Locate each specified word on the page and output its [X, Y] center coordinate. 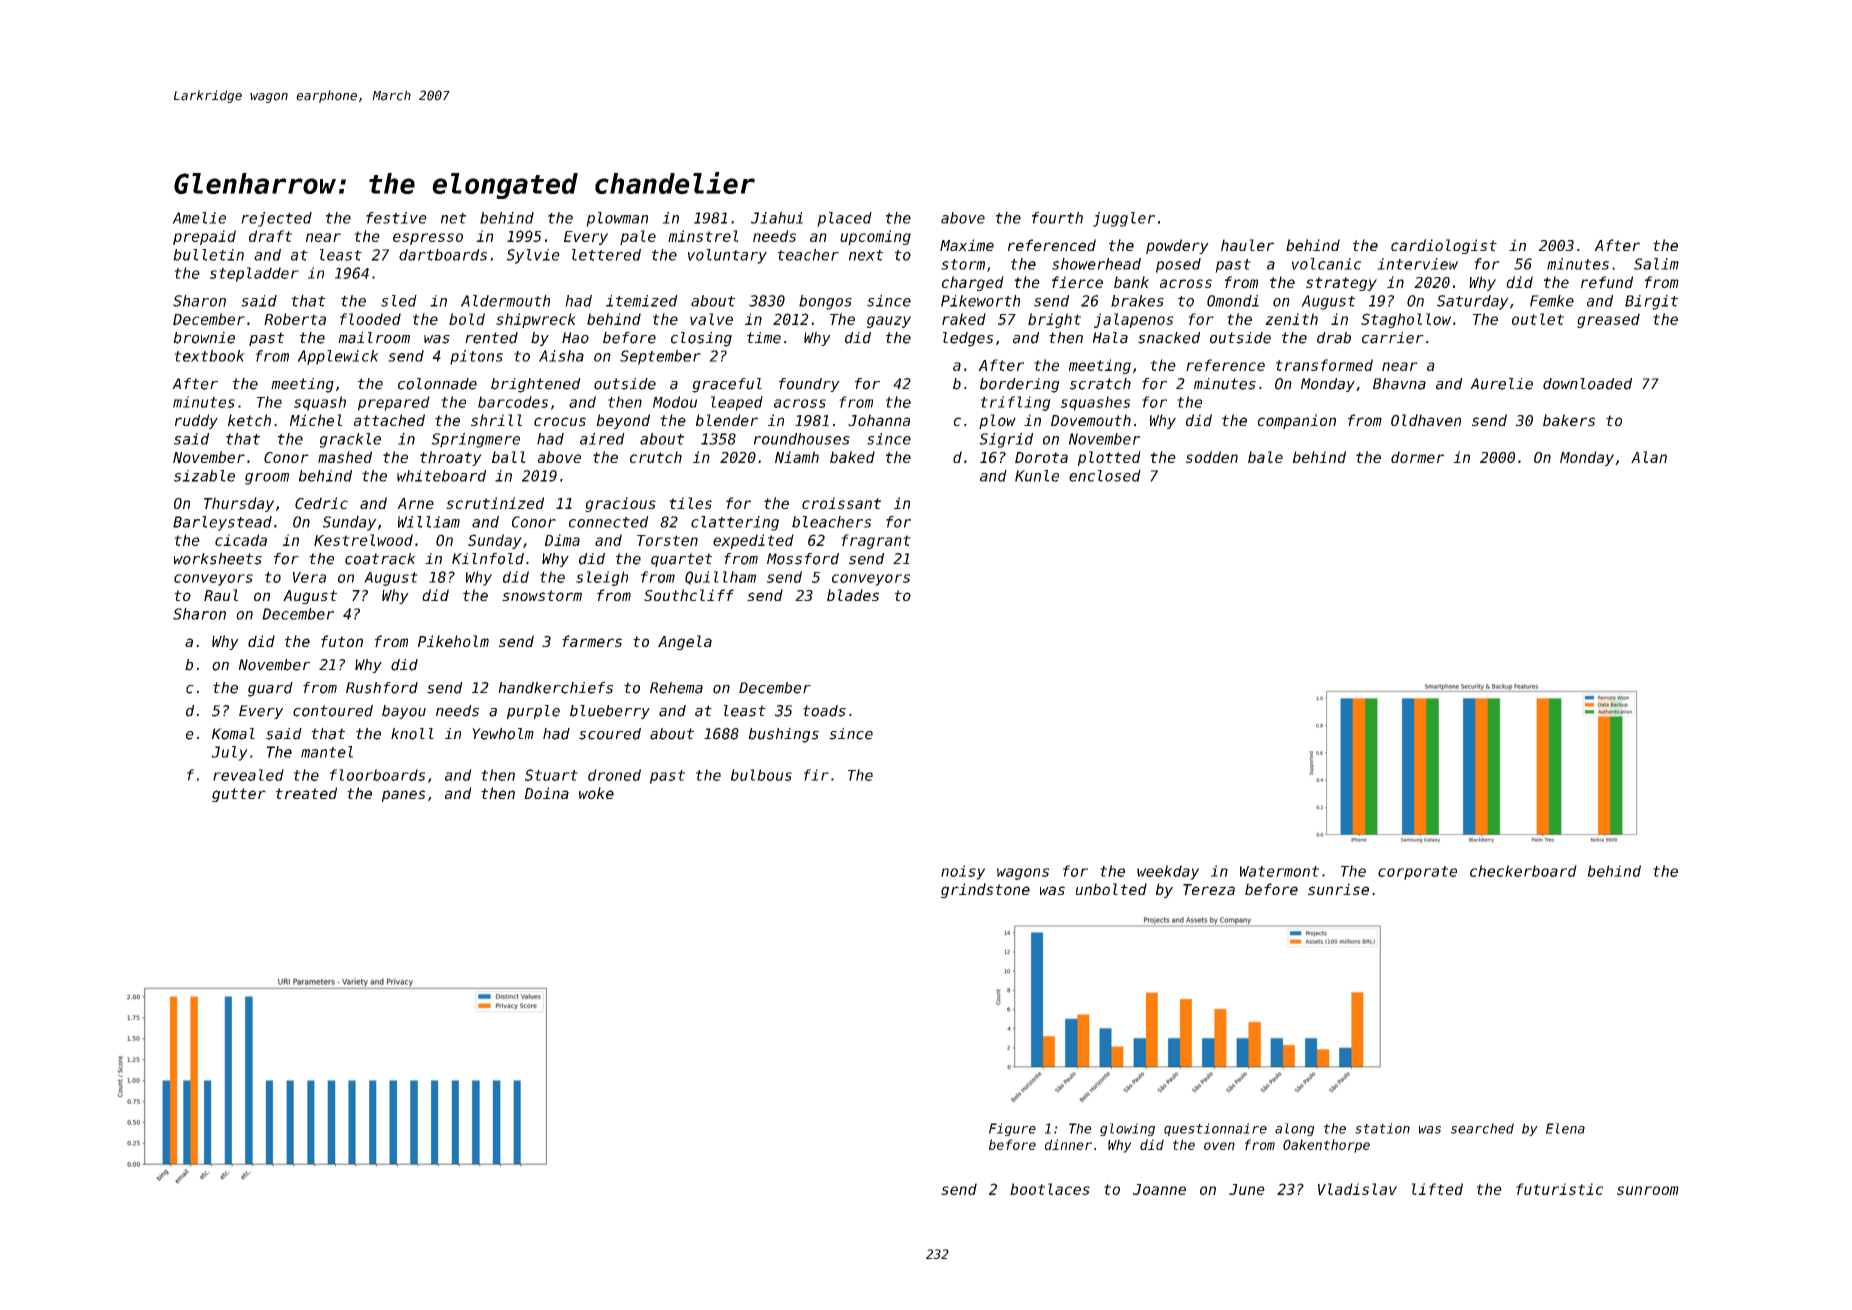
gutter [239, 795]
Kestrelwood [363, 540]
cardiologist [1444, 246]
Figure [1012, 1129]
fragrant [876, 541]
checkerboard [1523, 871]
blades [853, 595]
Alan [1649, 457]
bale [1265, 457]
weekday [1168, 872]
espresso [428, 239]
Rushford [382, 688]
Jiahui [777, 218]
